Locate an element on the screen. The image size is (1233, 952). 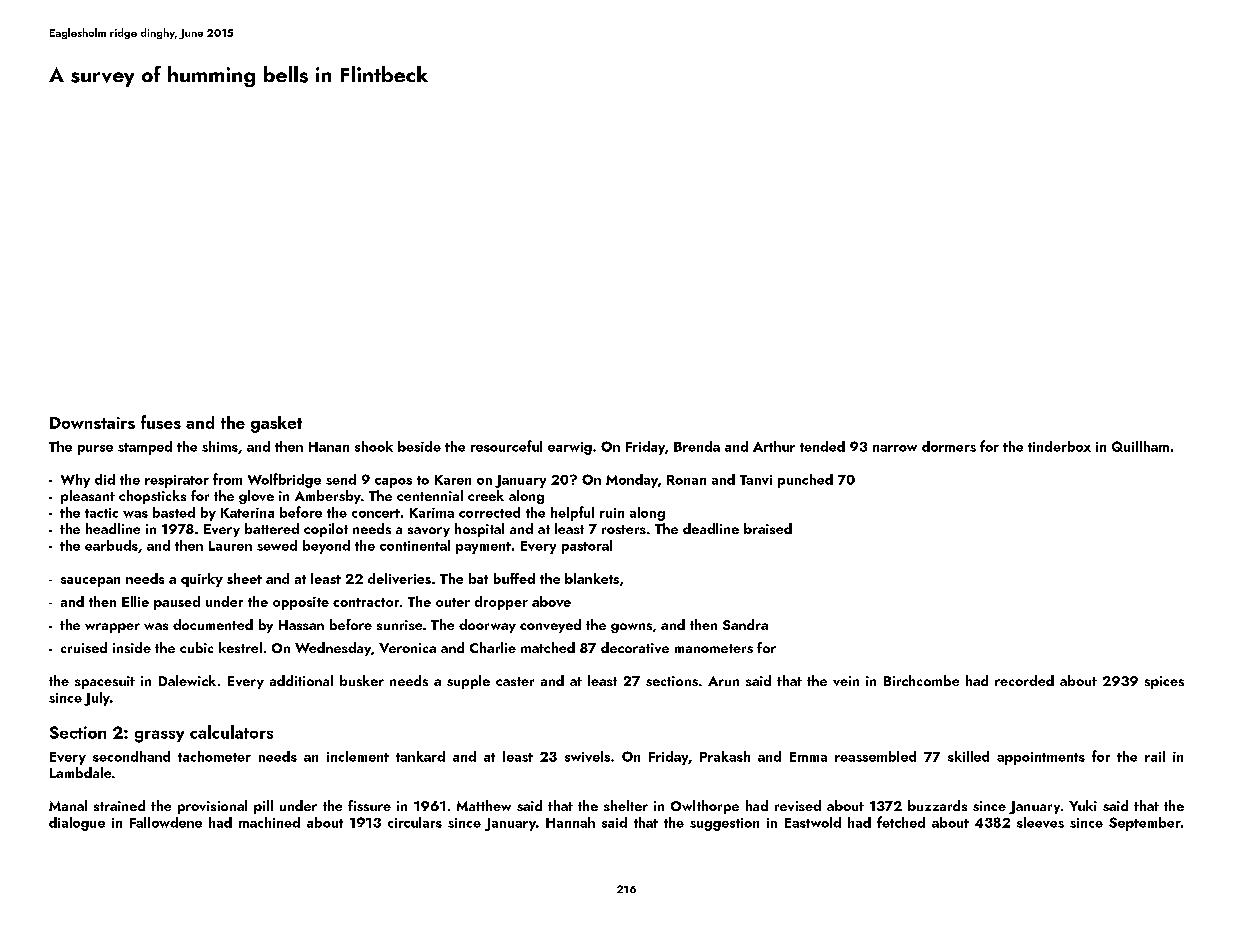
Arun is located at coordinates (723, 681).
